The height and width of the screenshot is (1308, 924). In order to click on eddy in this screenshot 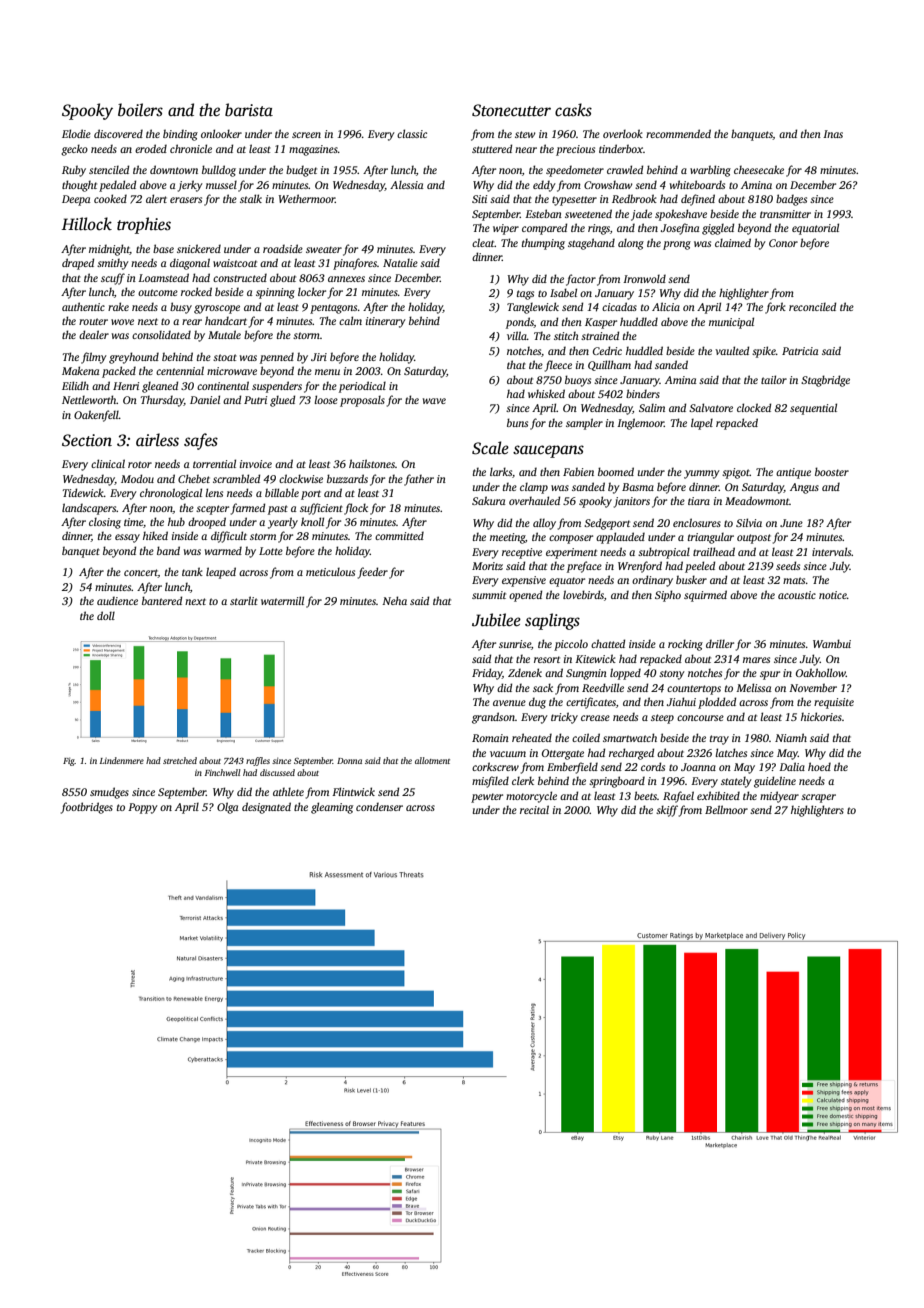, I will do `click(544, 186)`.
